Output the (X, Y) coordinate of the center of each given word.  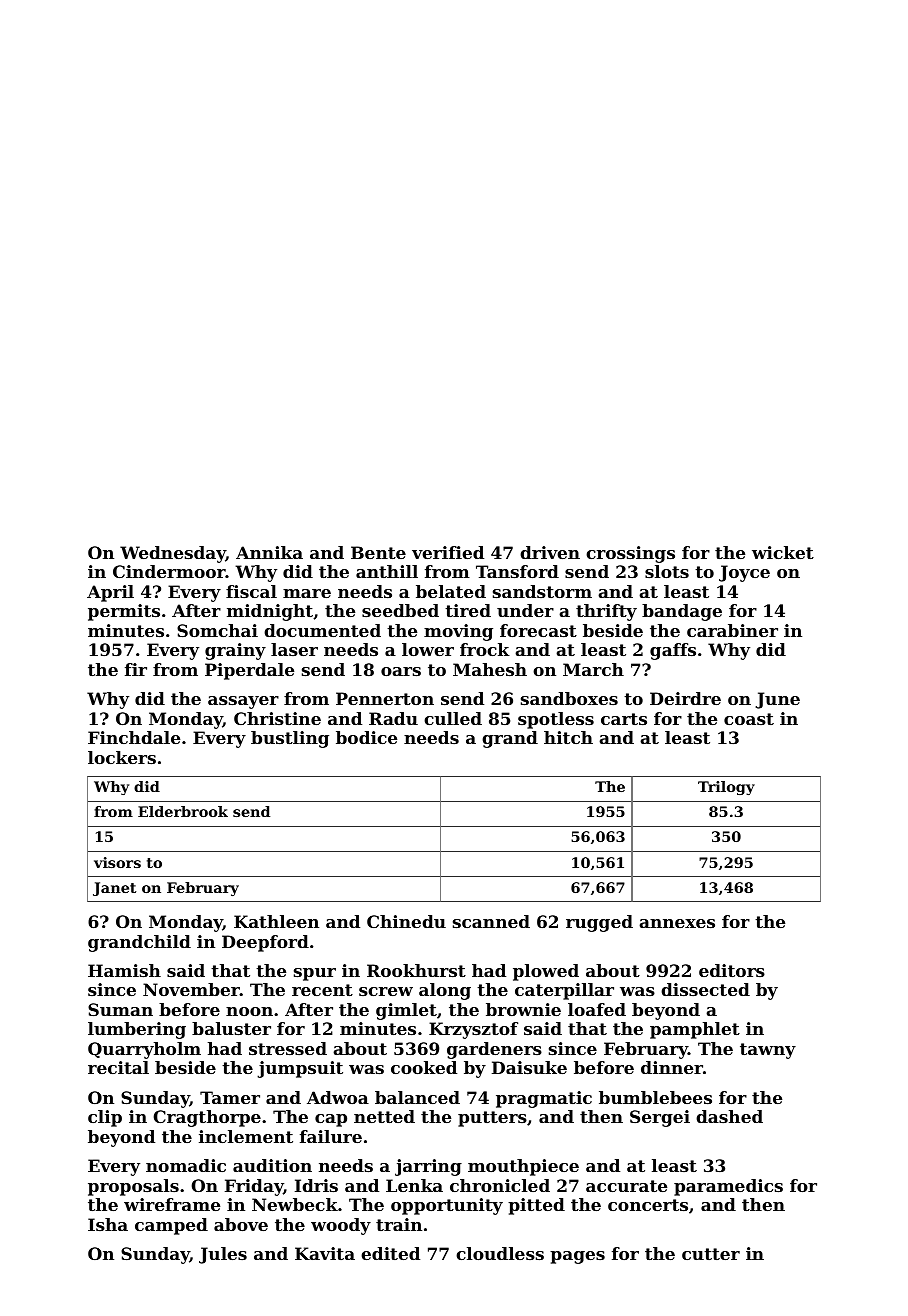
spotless (556, 720)
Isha (108, 1224)
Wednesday (173, 554)
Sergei (660, 1118)
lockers (122, 757)
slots (667, 571)
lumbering (137, 1030)
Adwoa (338, 1097)
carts (624, 719)
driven (550, 552)
